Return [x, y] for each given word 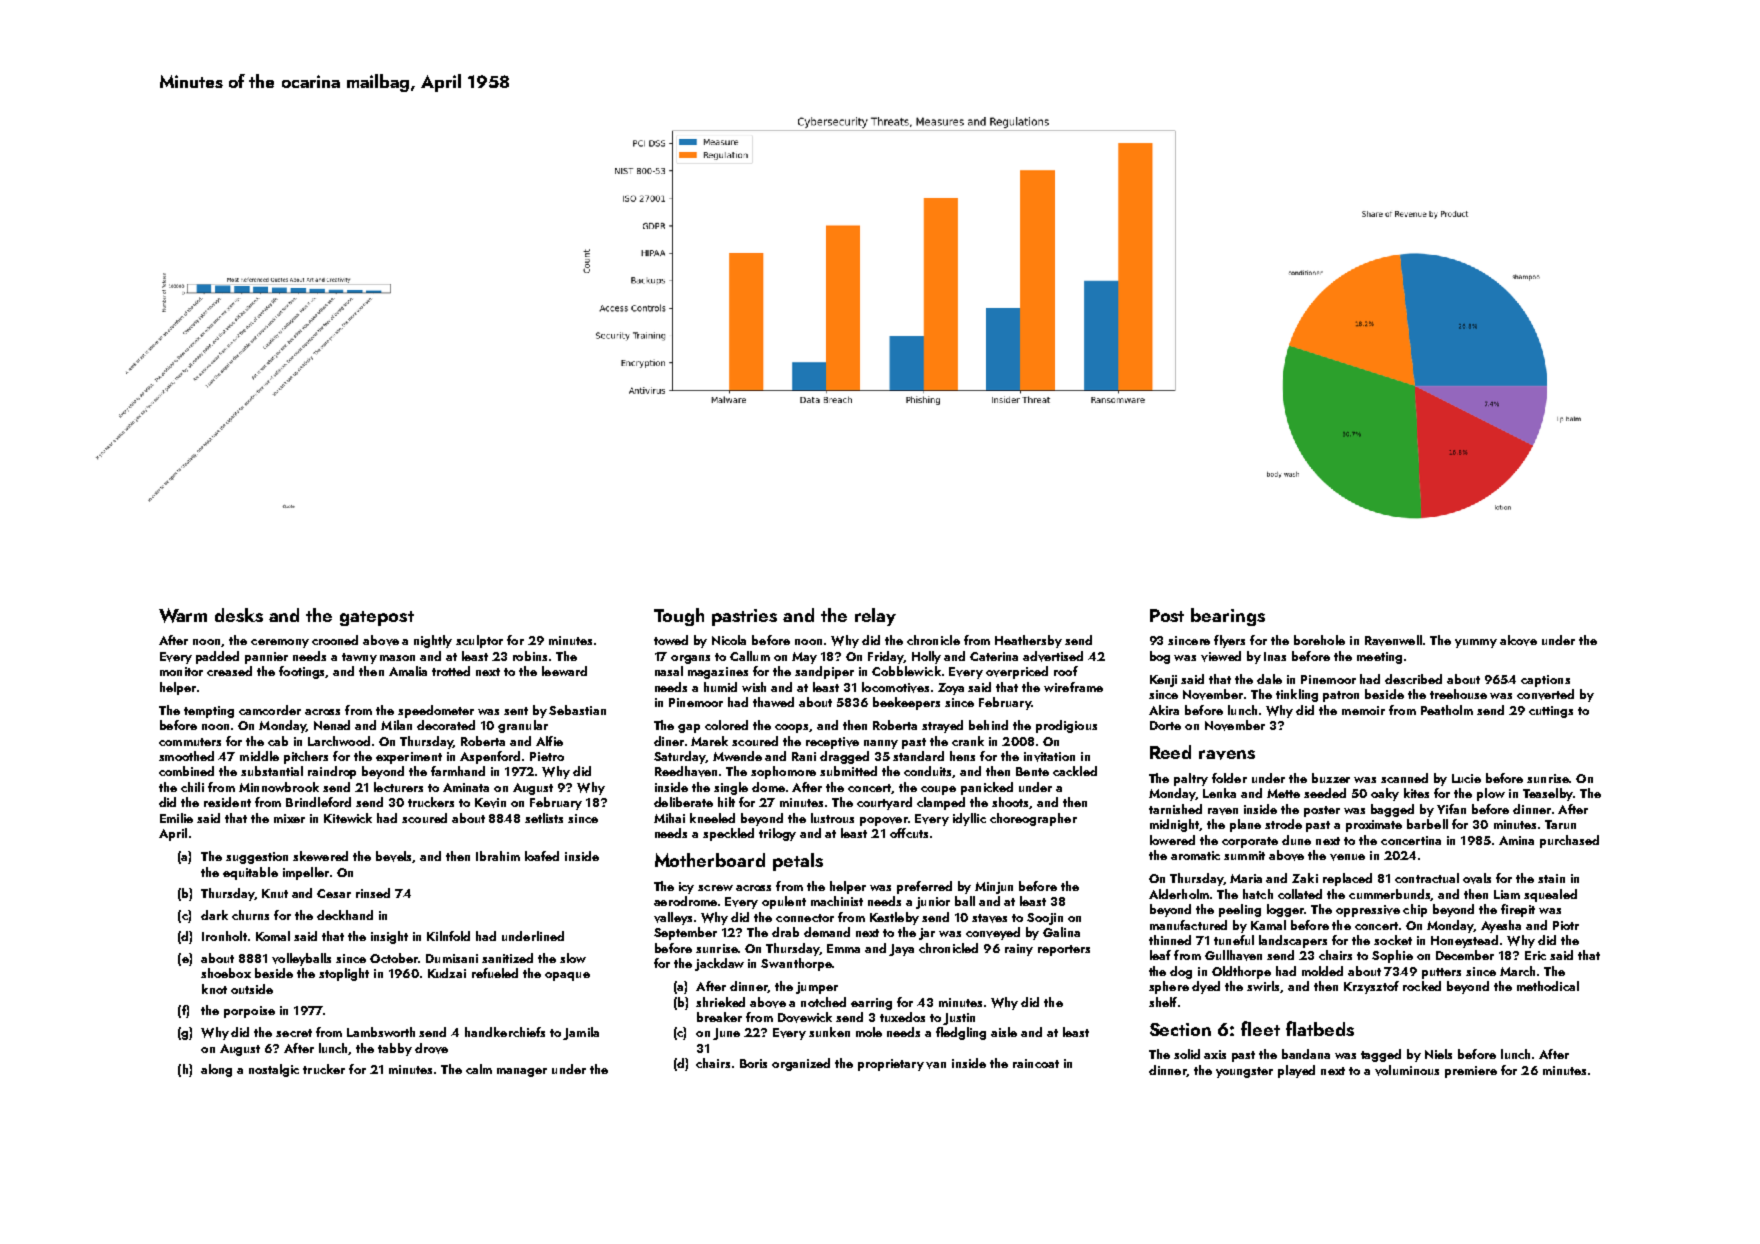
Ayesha [1501, 926]
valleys [673, 918]
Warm [183, 615]
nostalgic [274, 1070]
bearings [1228, 617]
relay [875, 617]
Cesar [334, 893]
